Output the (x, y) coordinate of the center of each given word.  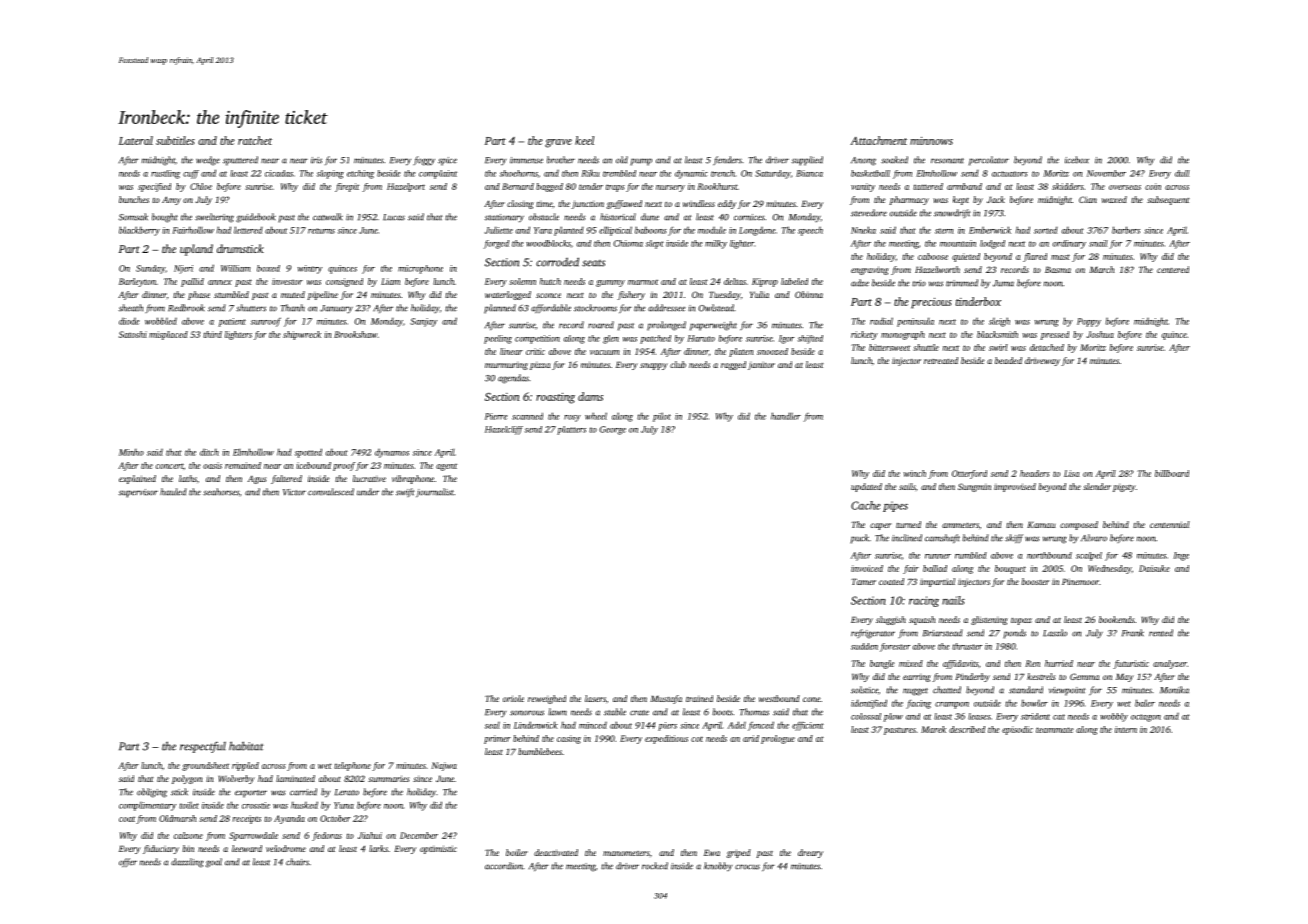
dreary (810, 853)
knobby (718, 867)
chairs (297, 862)
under (368, 492)
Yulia (759, 294)
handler (786, 416)
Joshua (1100, 334)
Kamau (1041, 524)
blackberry (139, 231)
